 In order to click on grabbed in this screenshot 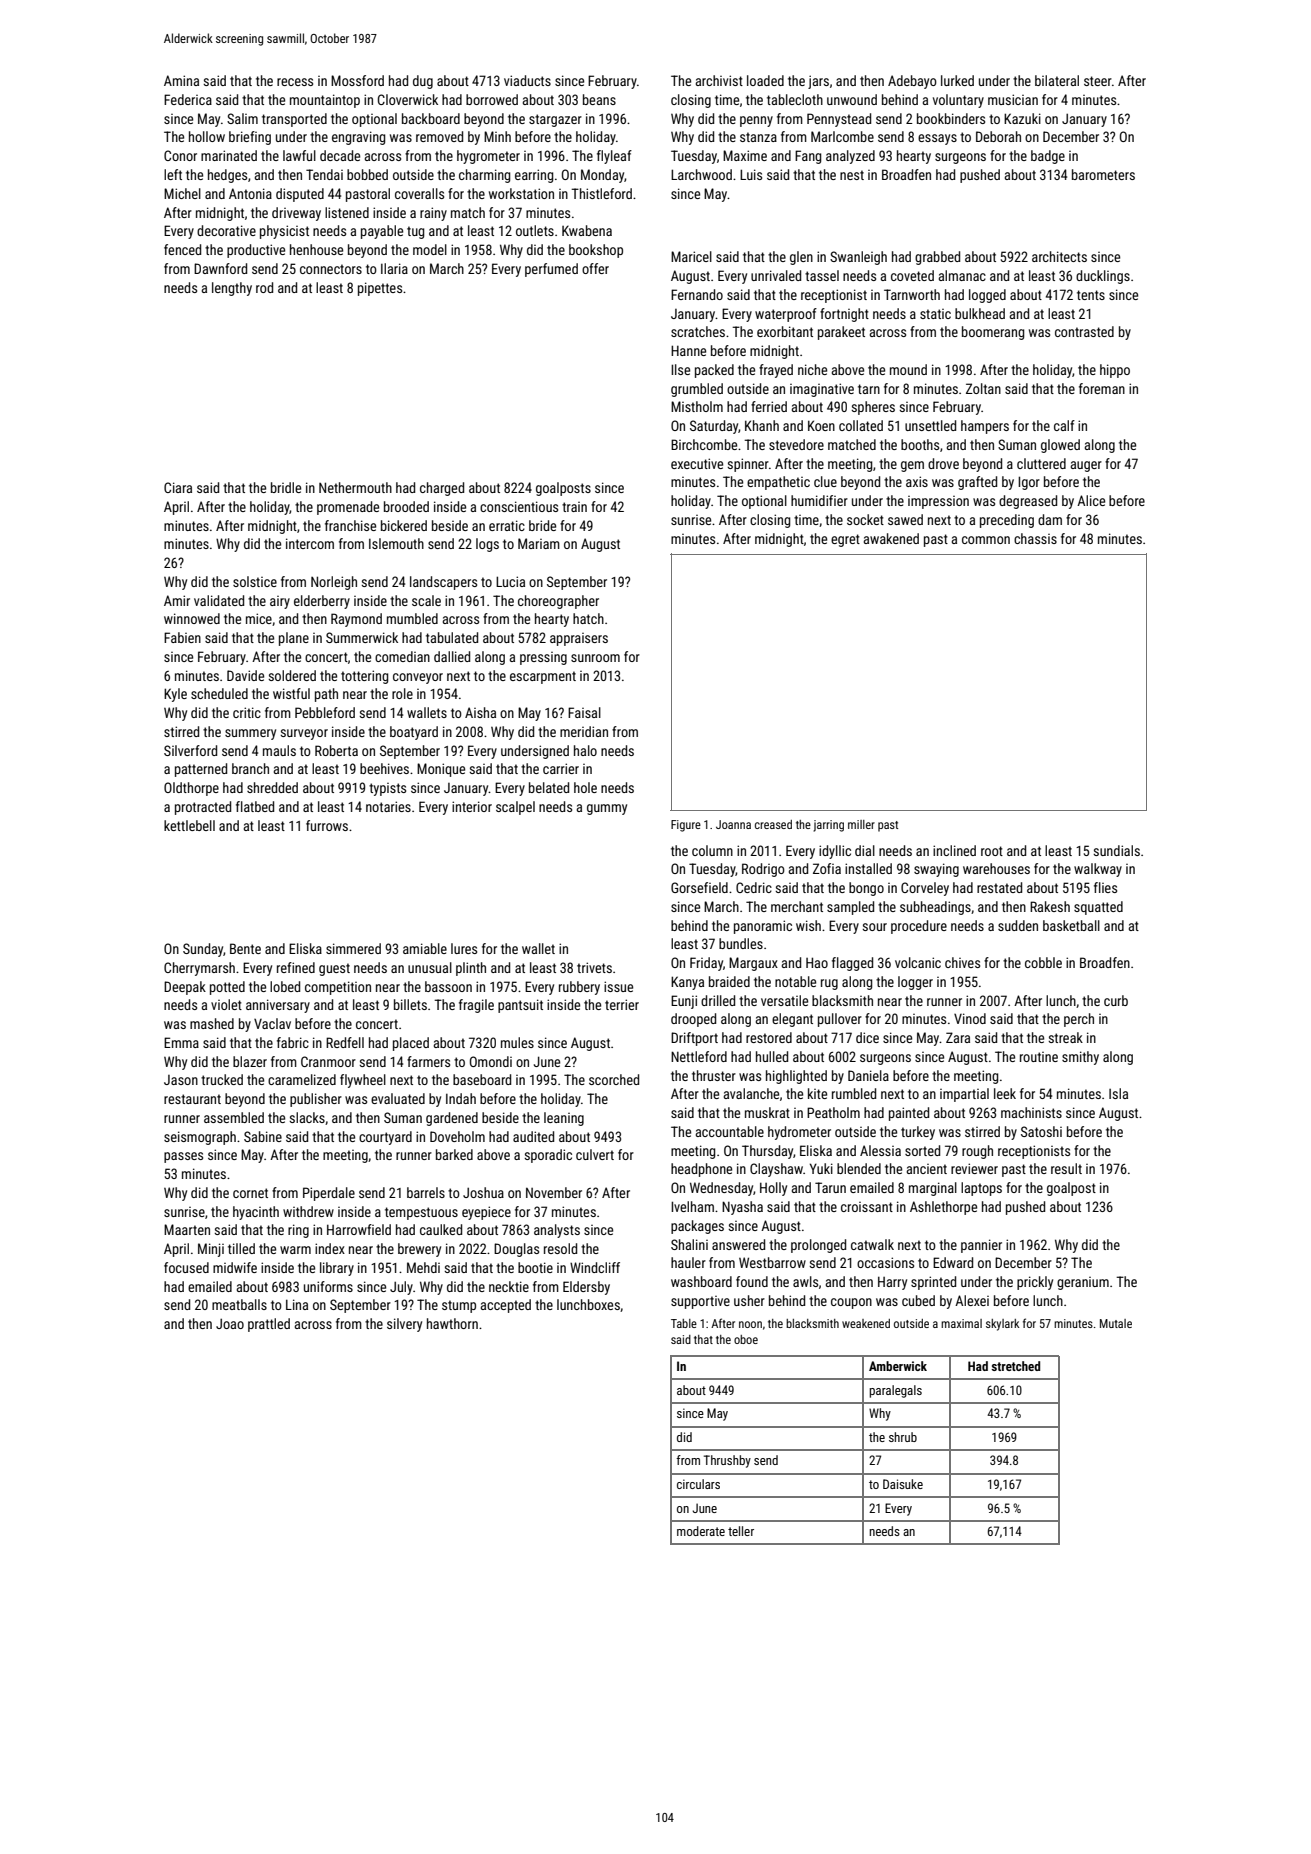, I will do `click(937, 258)`.
